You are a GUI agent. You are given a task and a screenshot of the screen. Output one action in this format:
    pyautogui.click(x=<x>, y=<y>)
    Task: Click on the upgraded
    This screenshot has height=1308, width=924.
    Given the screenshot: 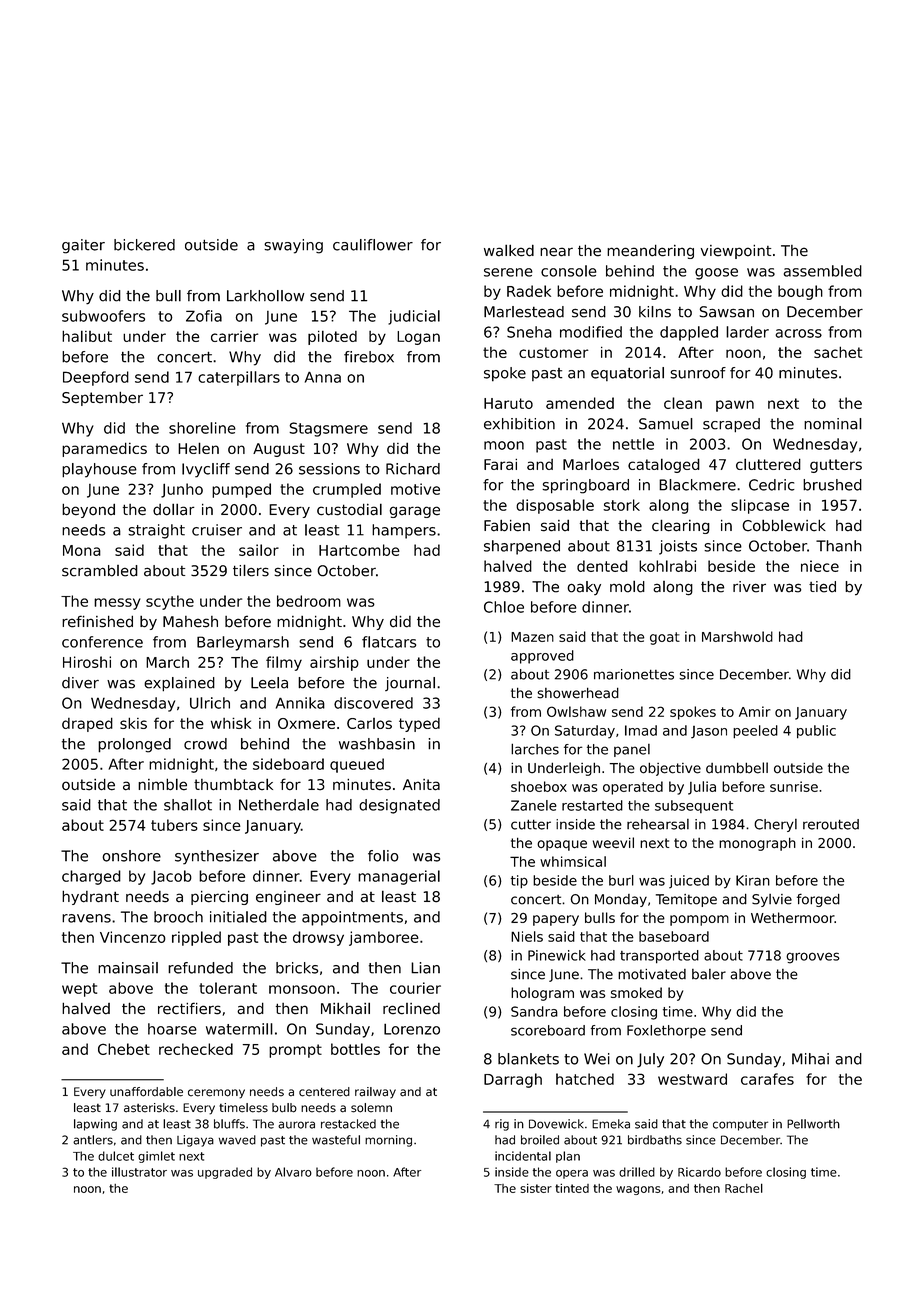 What is the action you would take?
    pyautogui.click(x=225, y=1173)
